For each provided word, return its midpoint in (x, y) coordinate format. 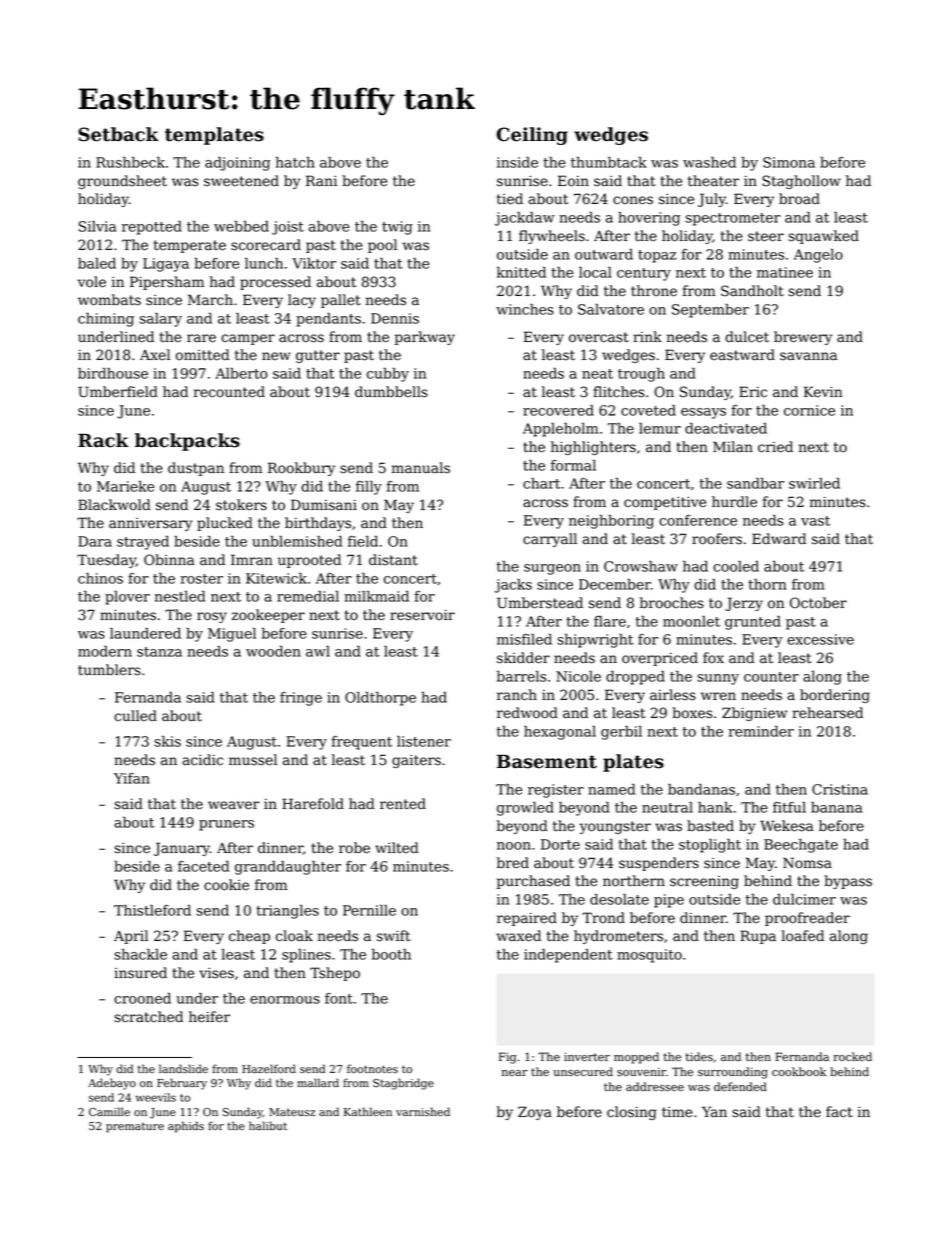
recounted (229, 392)
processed (275, 283)
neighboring (611, 522)
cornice (809, 410)
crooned (142, 998)
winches (525, 309)
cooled (736, 566)
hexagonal (560, 733)
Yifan (132, 778)
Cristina (840, 789)
